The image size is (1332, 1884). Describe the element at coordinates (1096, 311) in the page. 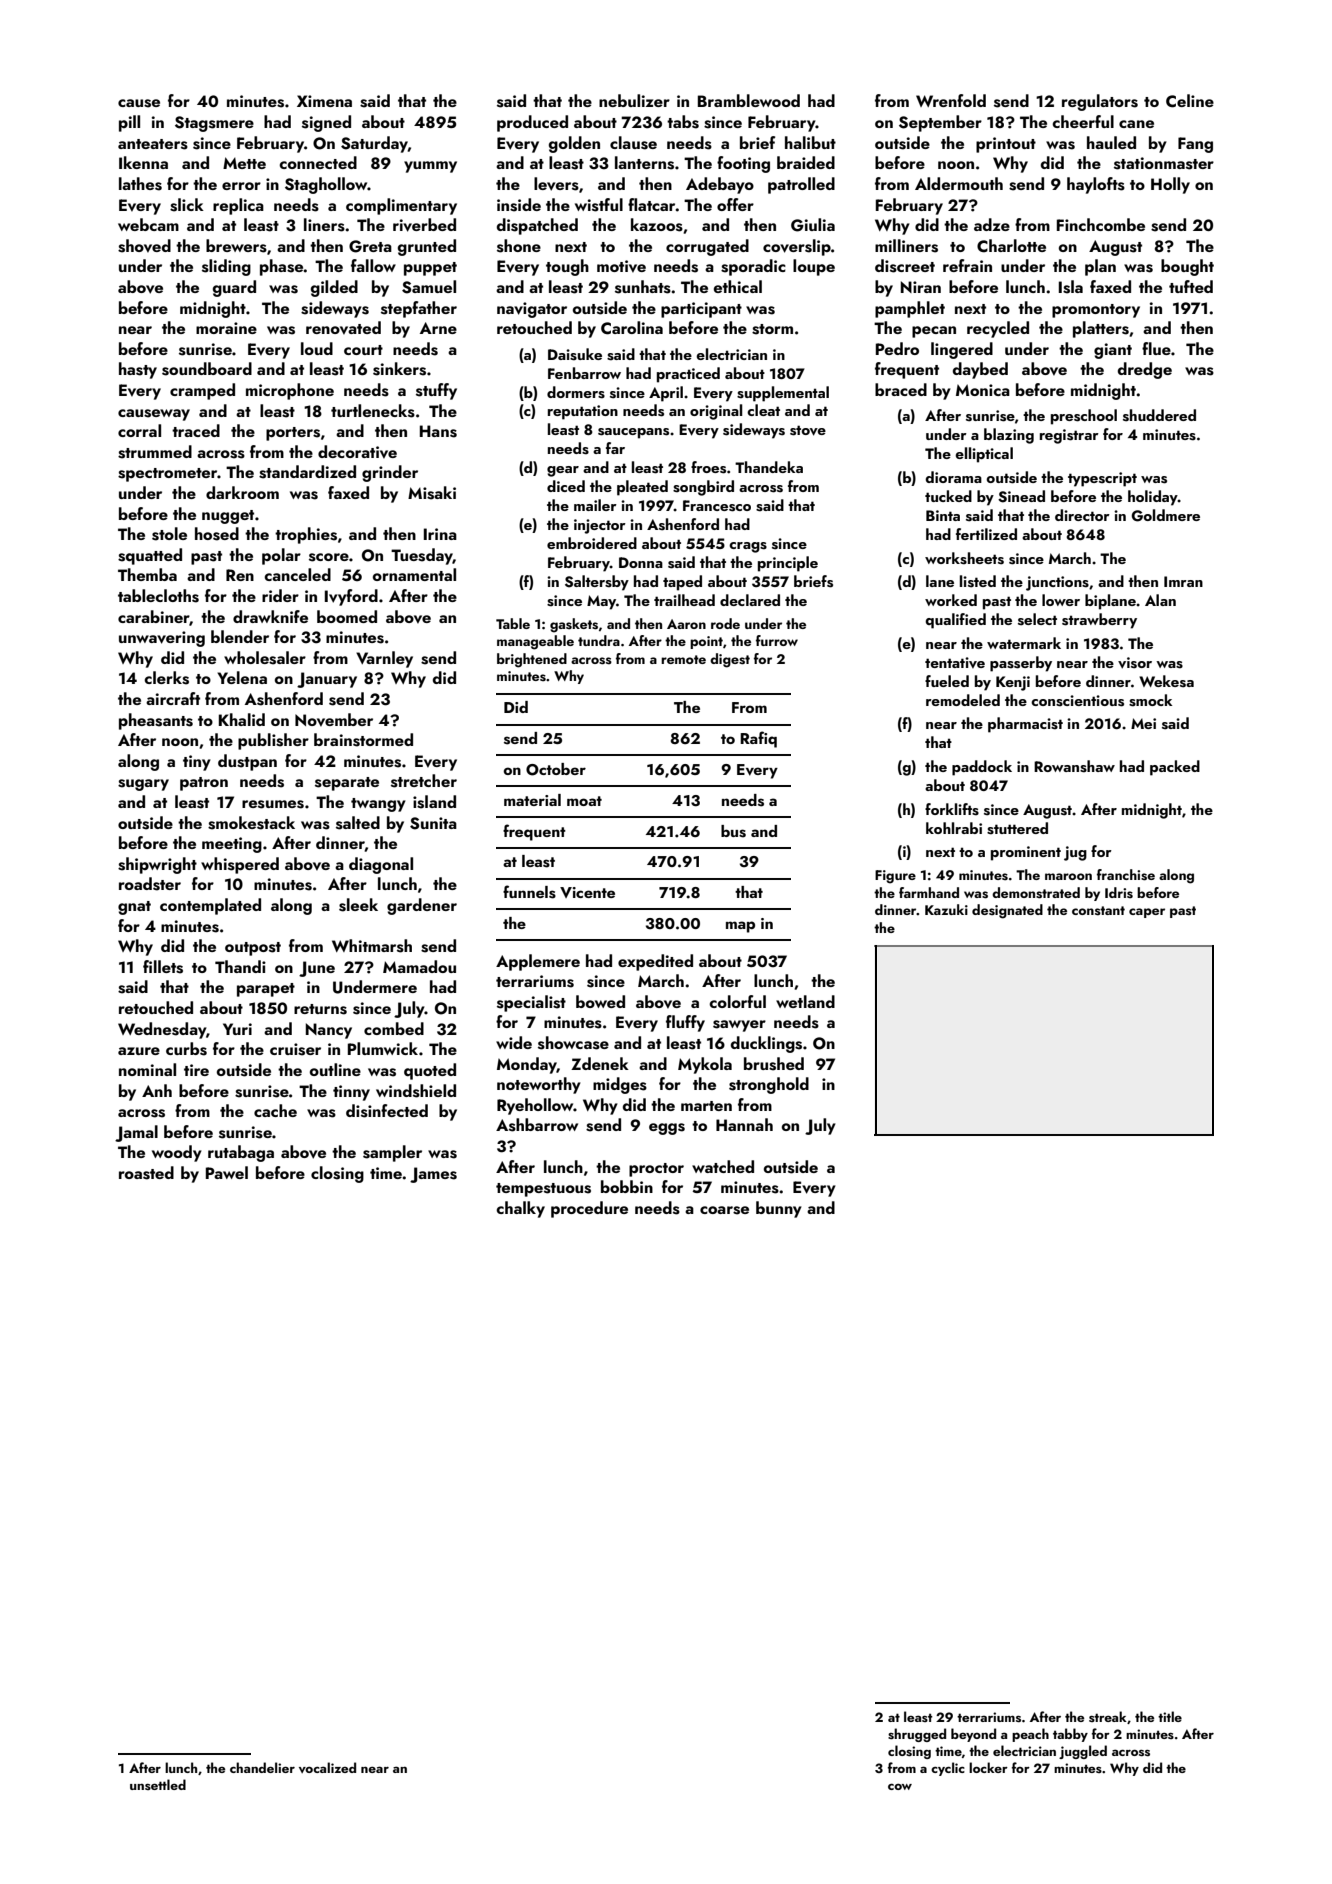

I see `promontory` at that location.
